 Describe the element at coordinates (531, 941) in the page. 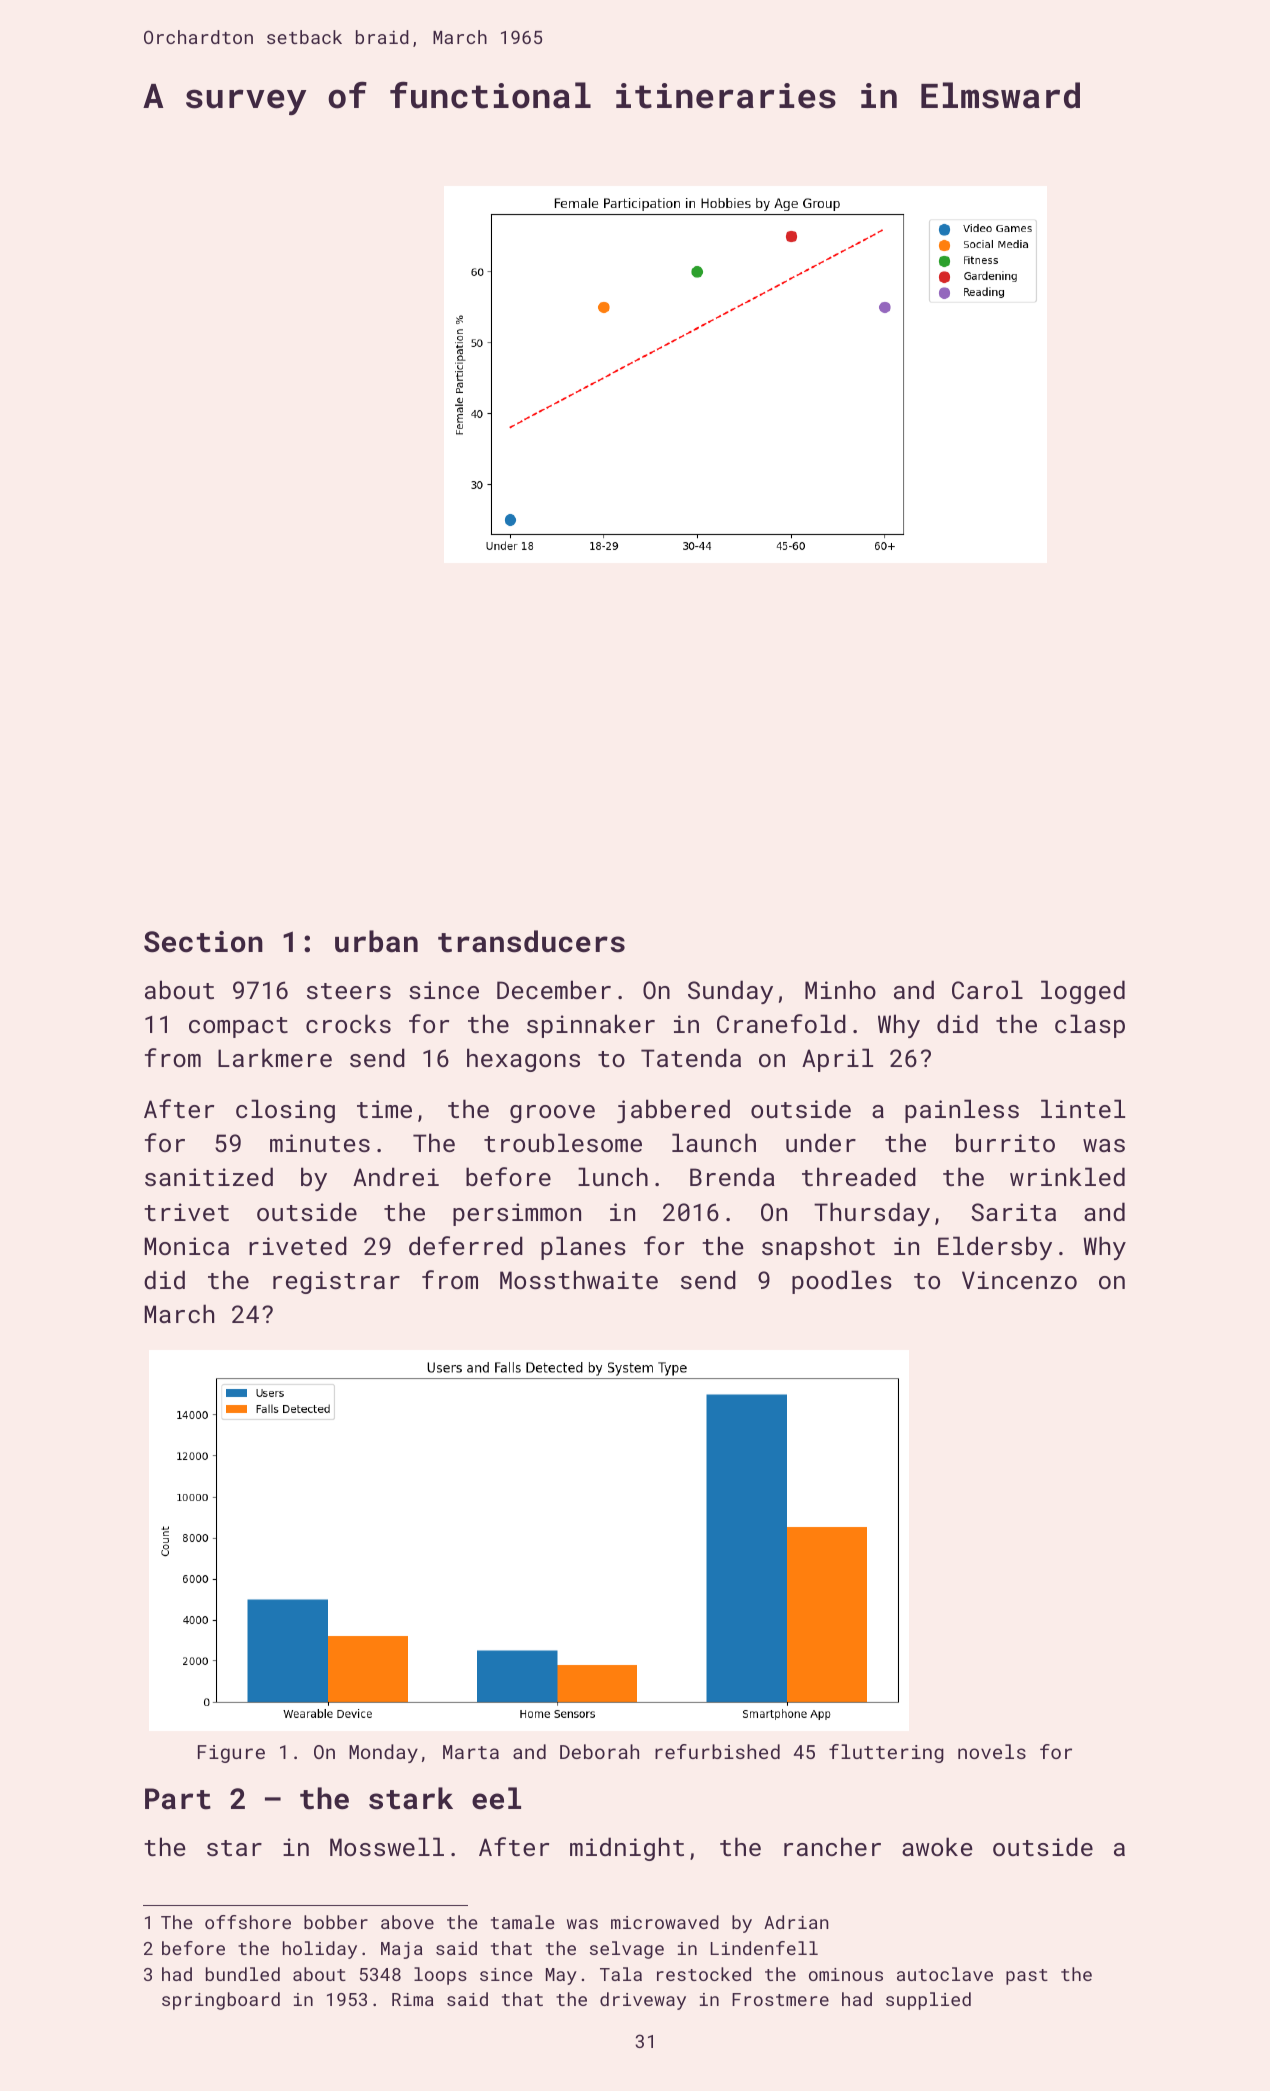

I see `transducers` at that location.
